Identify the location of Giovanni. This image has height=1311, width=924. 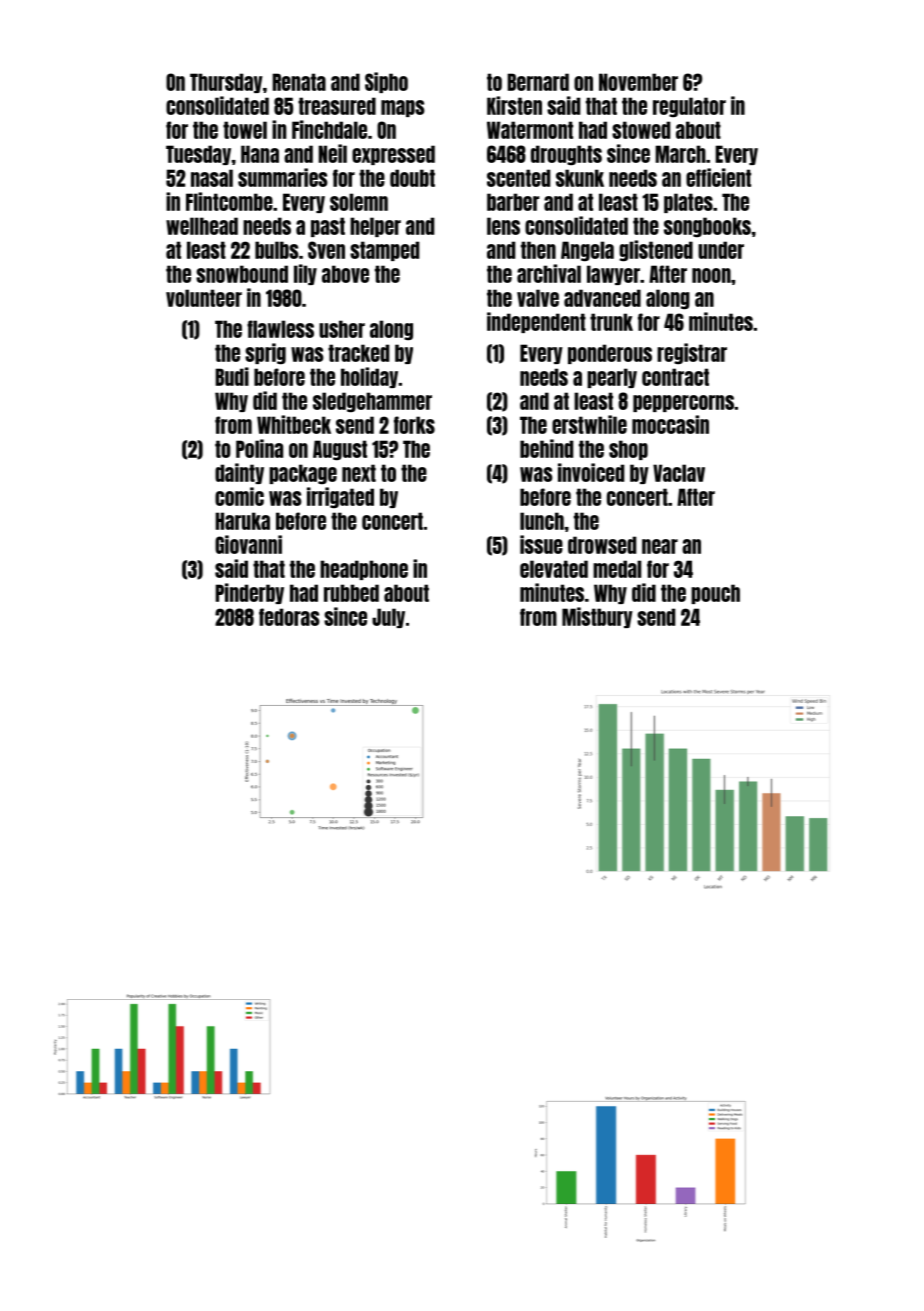
(248, 544).
